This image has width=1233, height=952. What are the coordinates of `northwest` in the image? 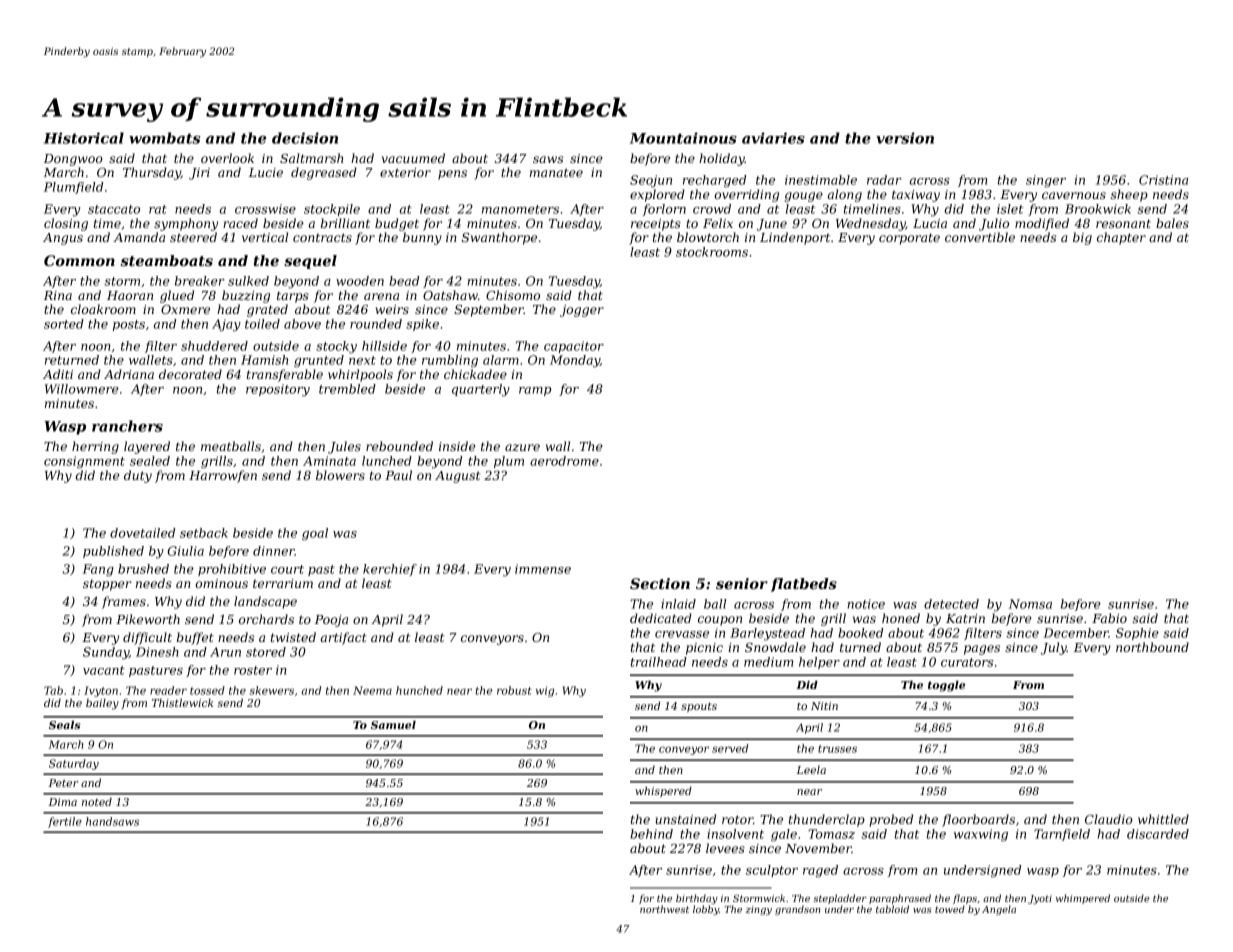 It's located at (664, 909).
